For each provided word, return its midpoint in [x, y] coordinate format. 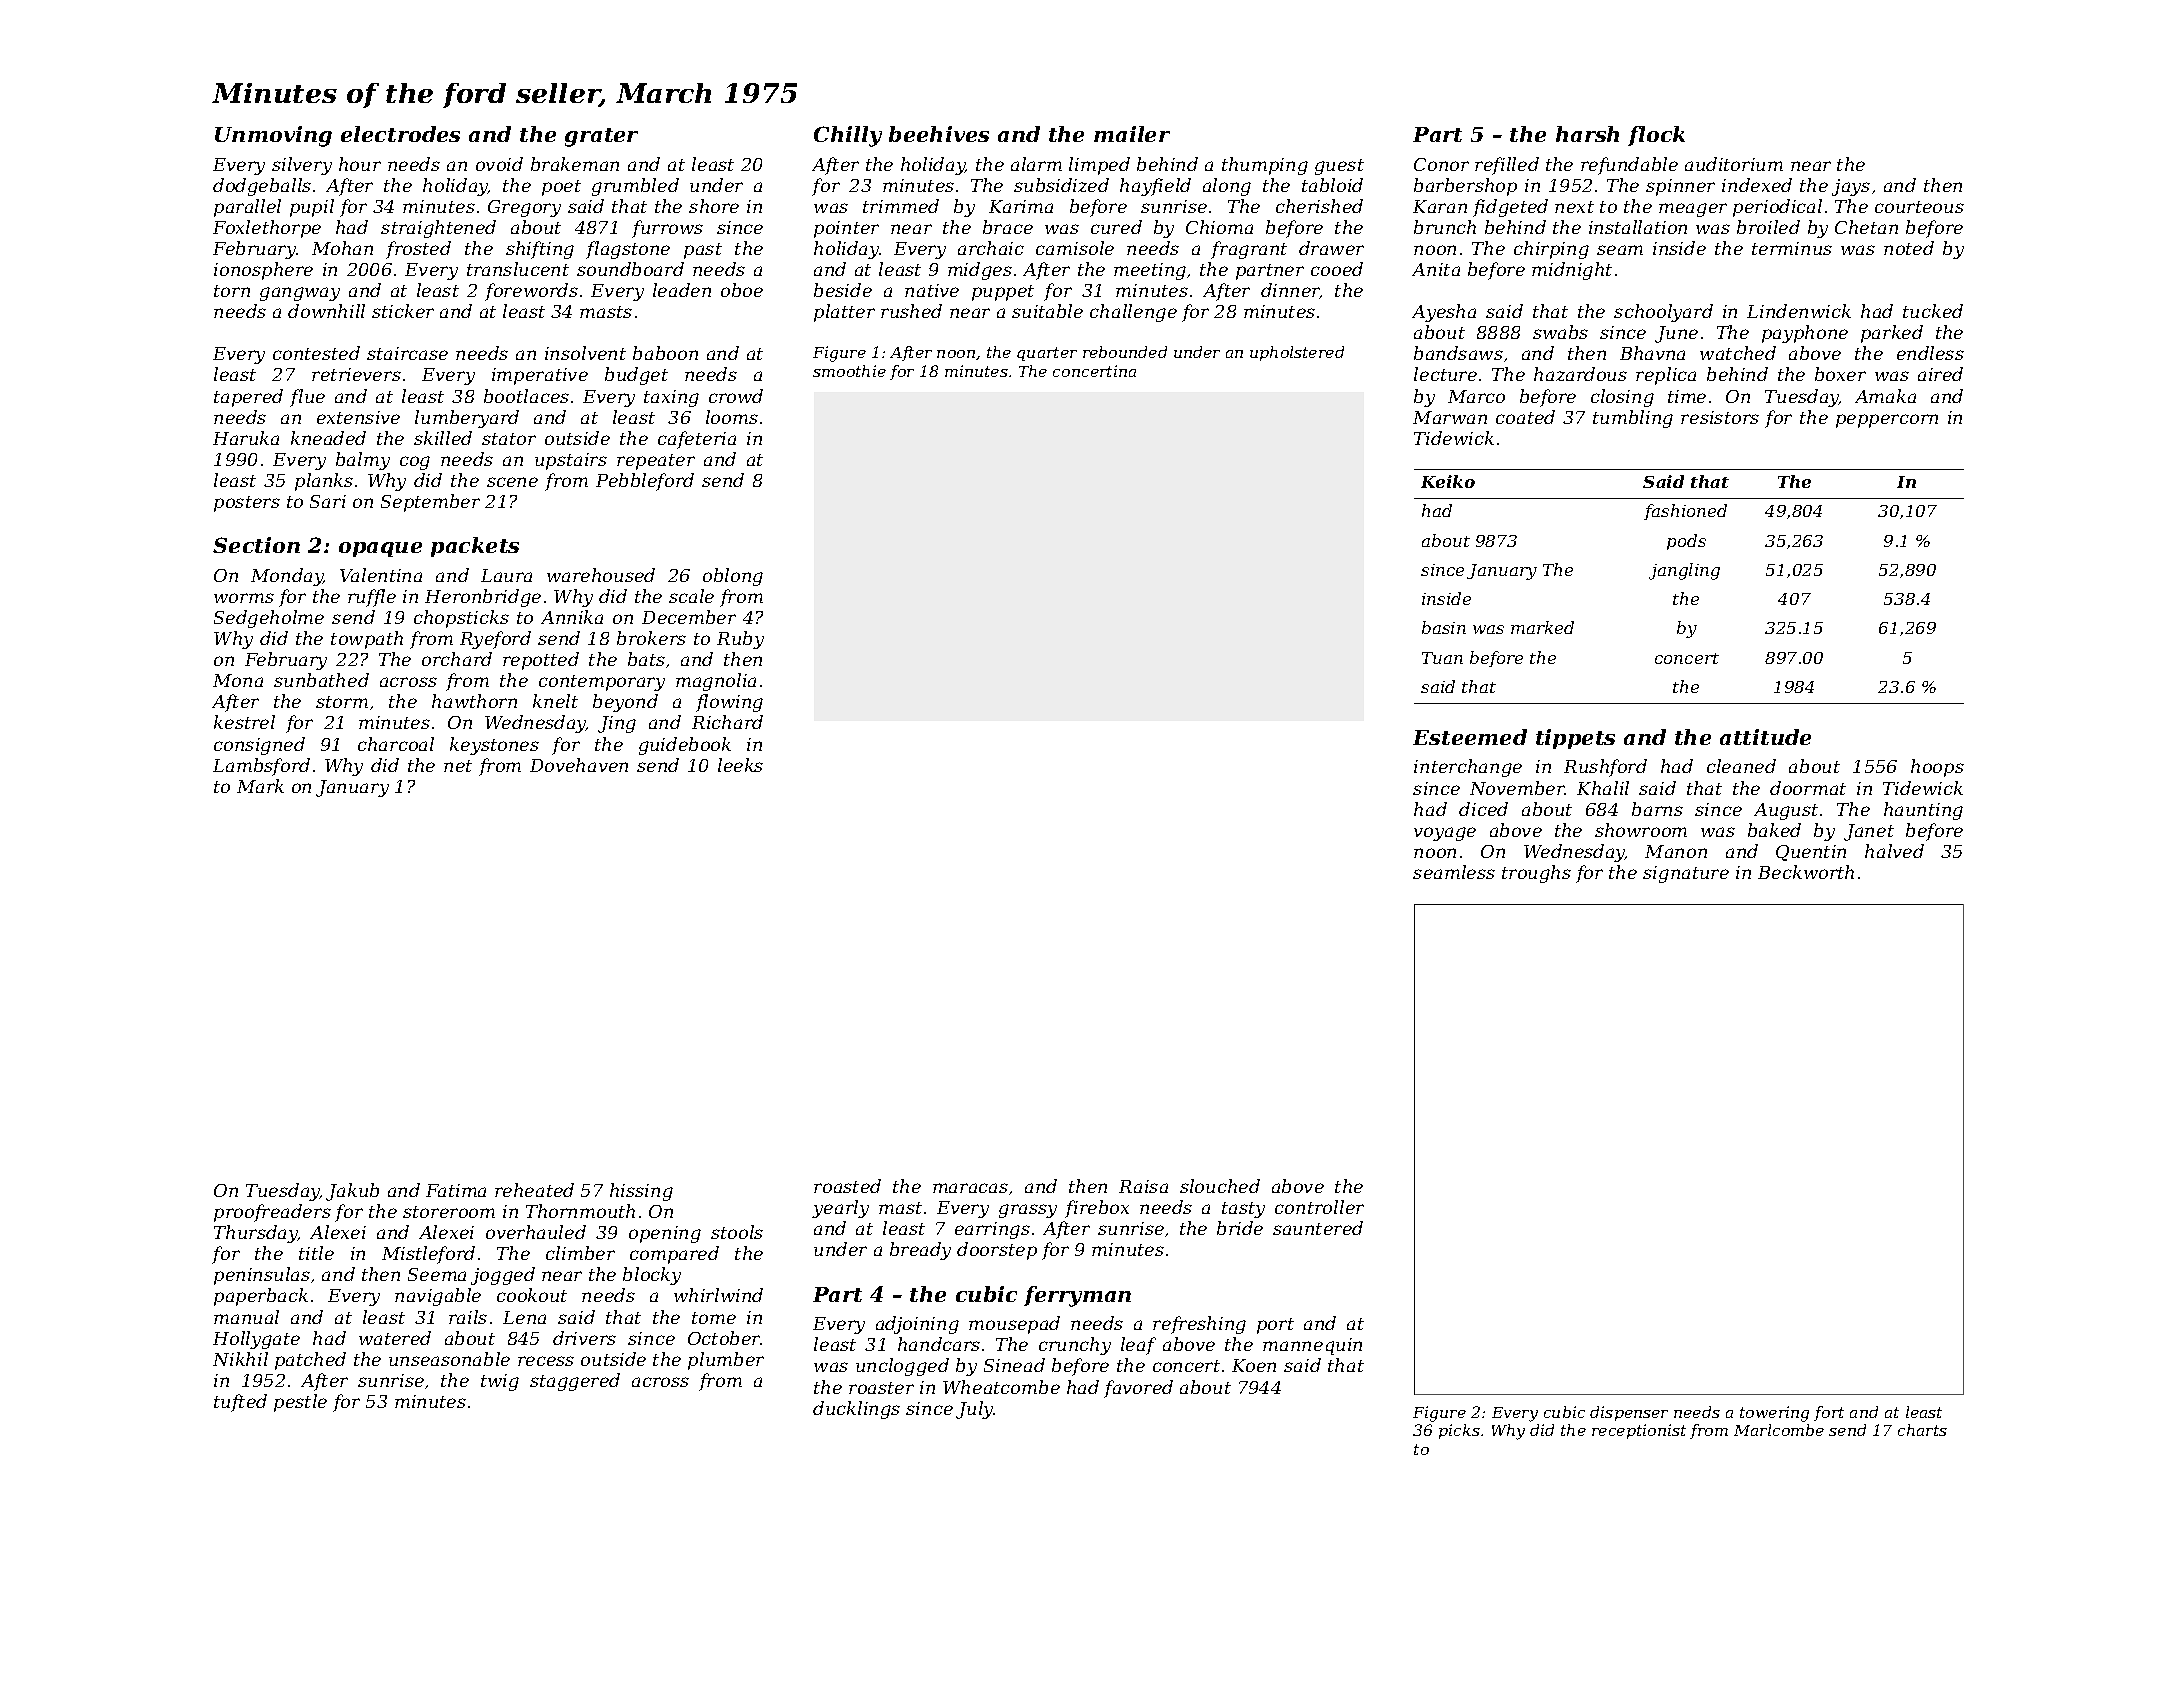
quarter [1047, 354]
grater [601, 137]
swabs [1560, 332]
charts [1922, 1430]
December [689, 617]
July [975, 1410]
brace [1008, 227]
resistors [1720, 417]
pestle [300, 1403]
